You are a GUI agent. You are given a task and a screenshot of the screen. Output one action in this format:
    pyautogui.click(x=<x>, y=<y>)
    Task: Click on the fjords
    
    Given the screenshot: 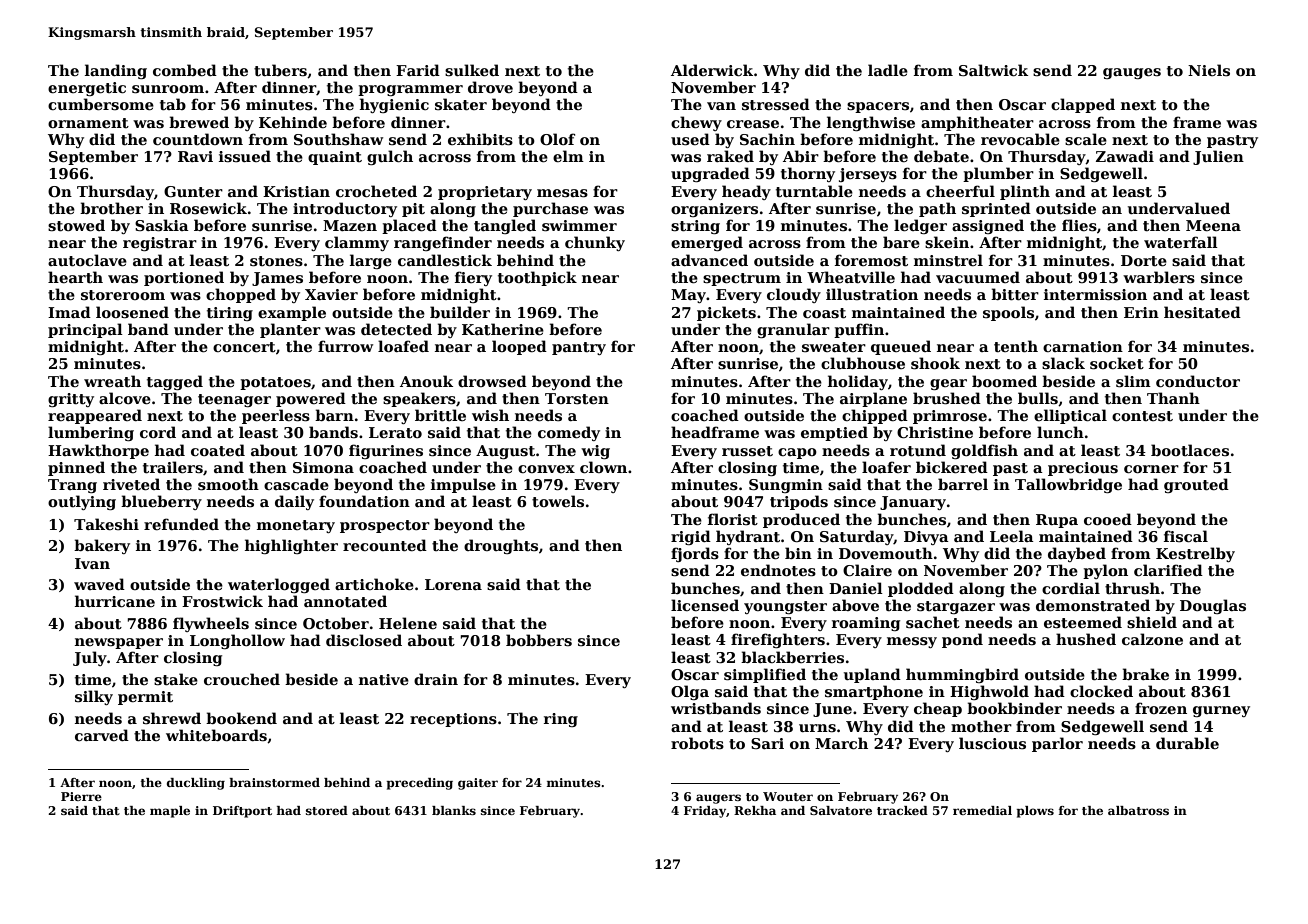 What is the action you would take?
    pyautogui.click(x=695, y=554)
